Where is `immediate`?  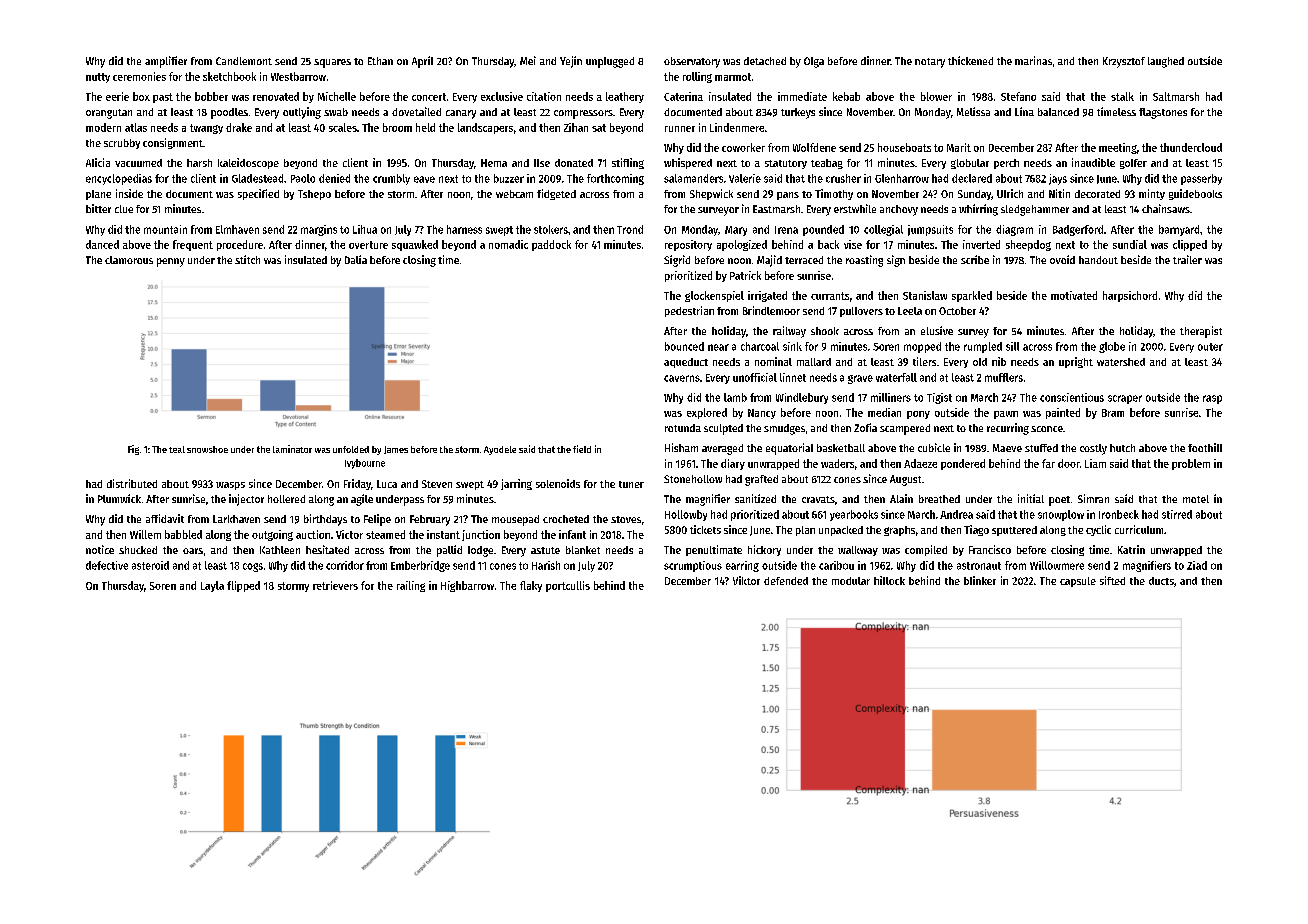
immediate is located at coordinates (802, 96).
